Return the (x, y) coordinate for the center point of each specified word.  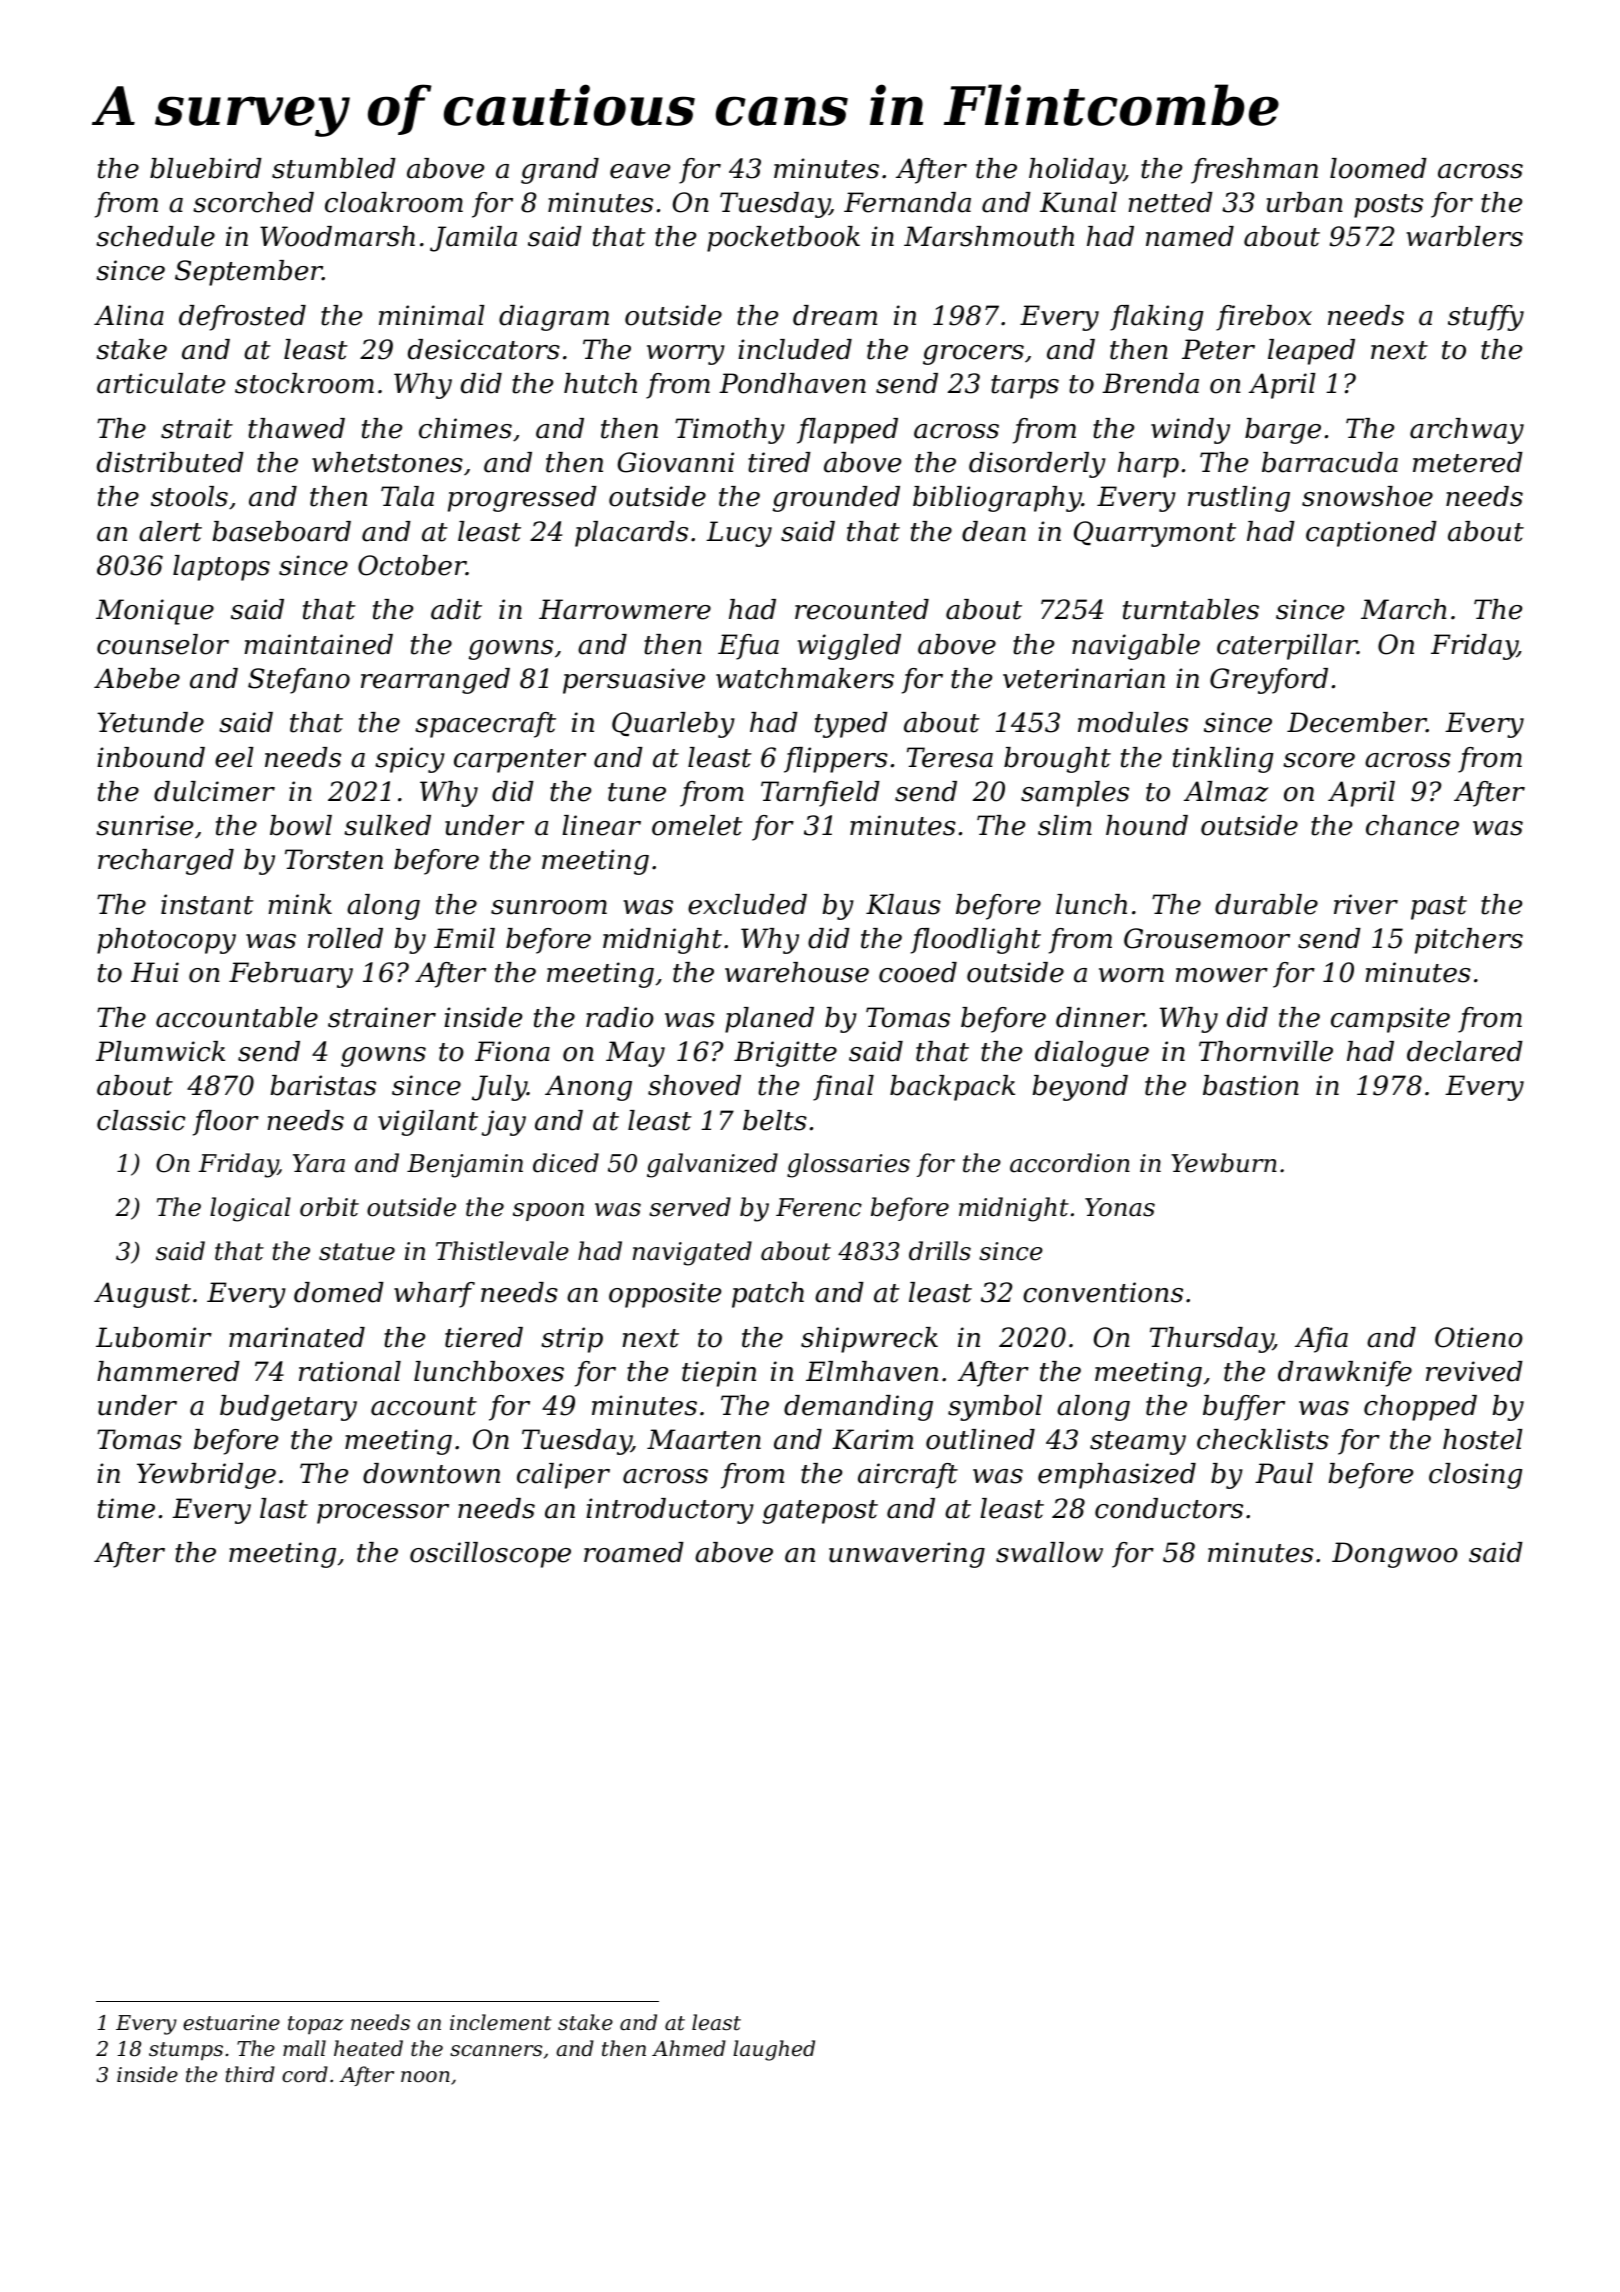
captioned (1371, 534)
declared (1465, 1051)
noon (425, 2077)
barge (1283, 431)
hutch (600, 383)
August (142, 1295)
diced (566, 1163)
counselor (163, 644)
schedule (155, 236)
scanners (496, 2051)
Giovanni (676, 462)
